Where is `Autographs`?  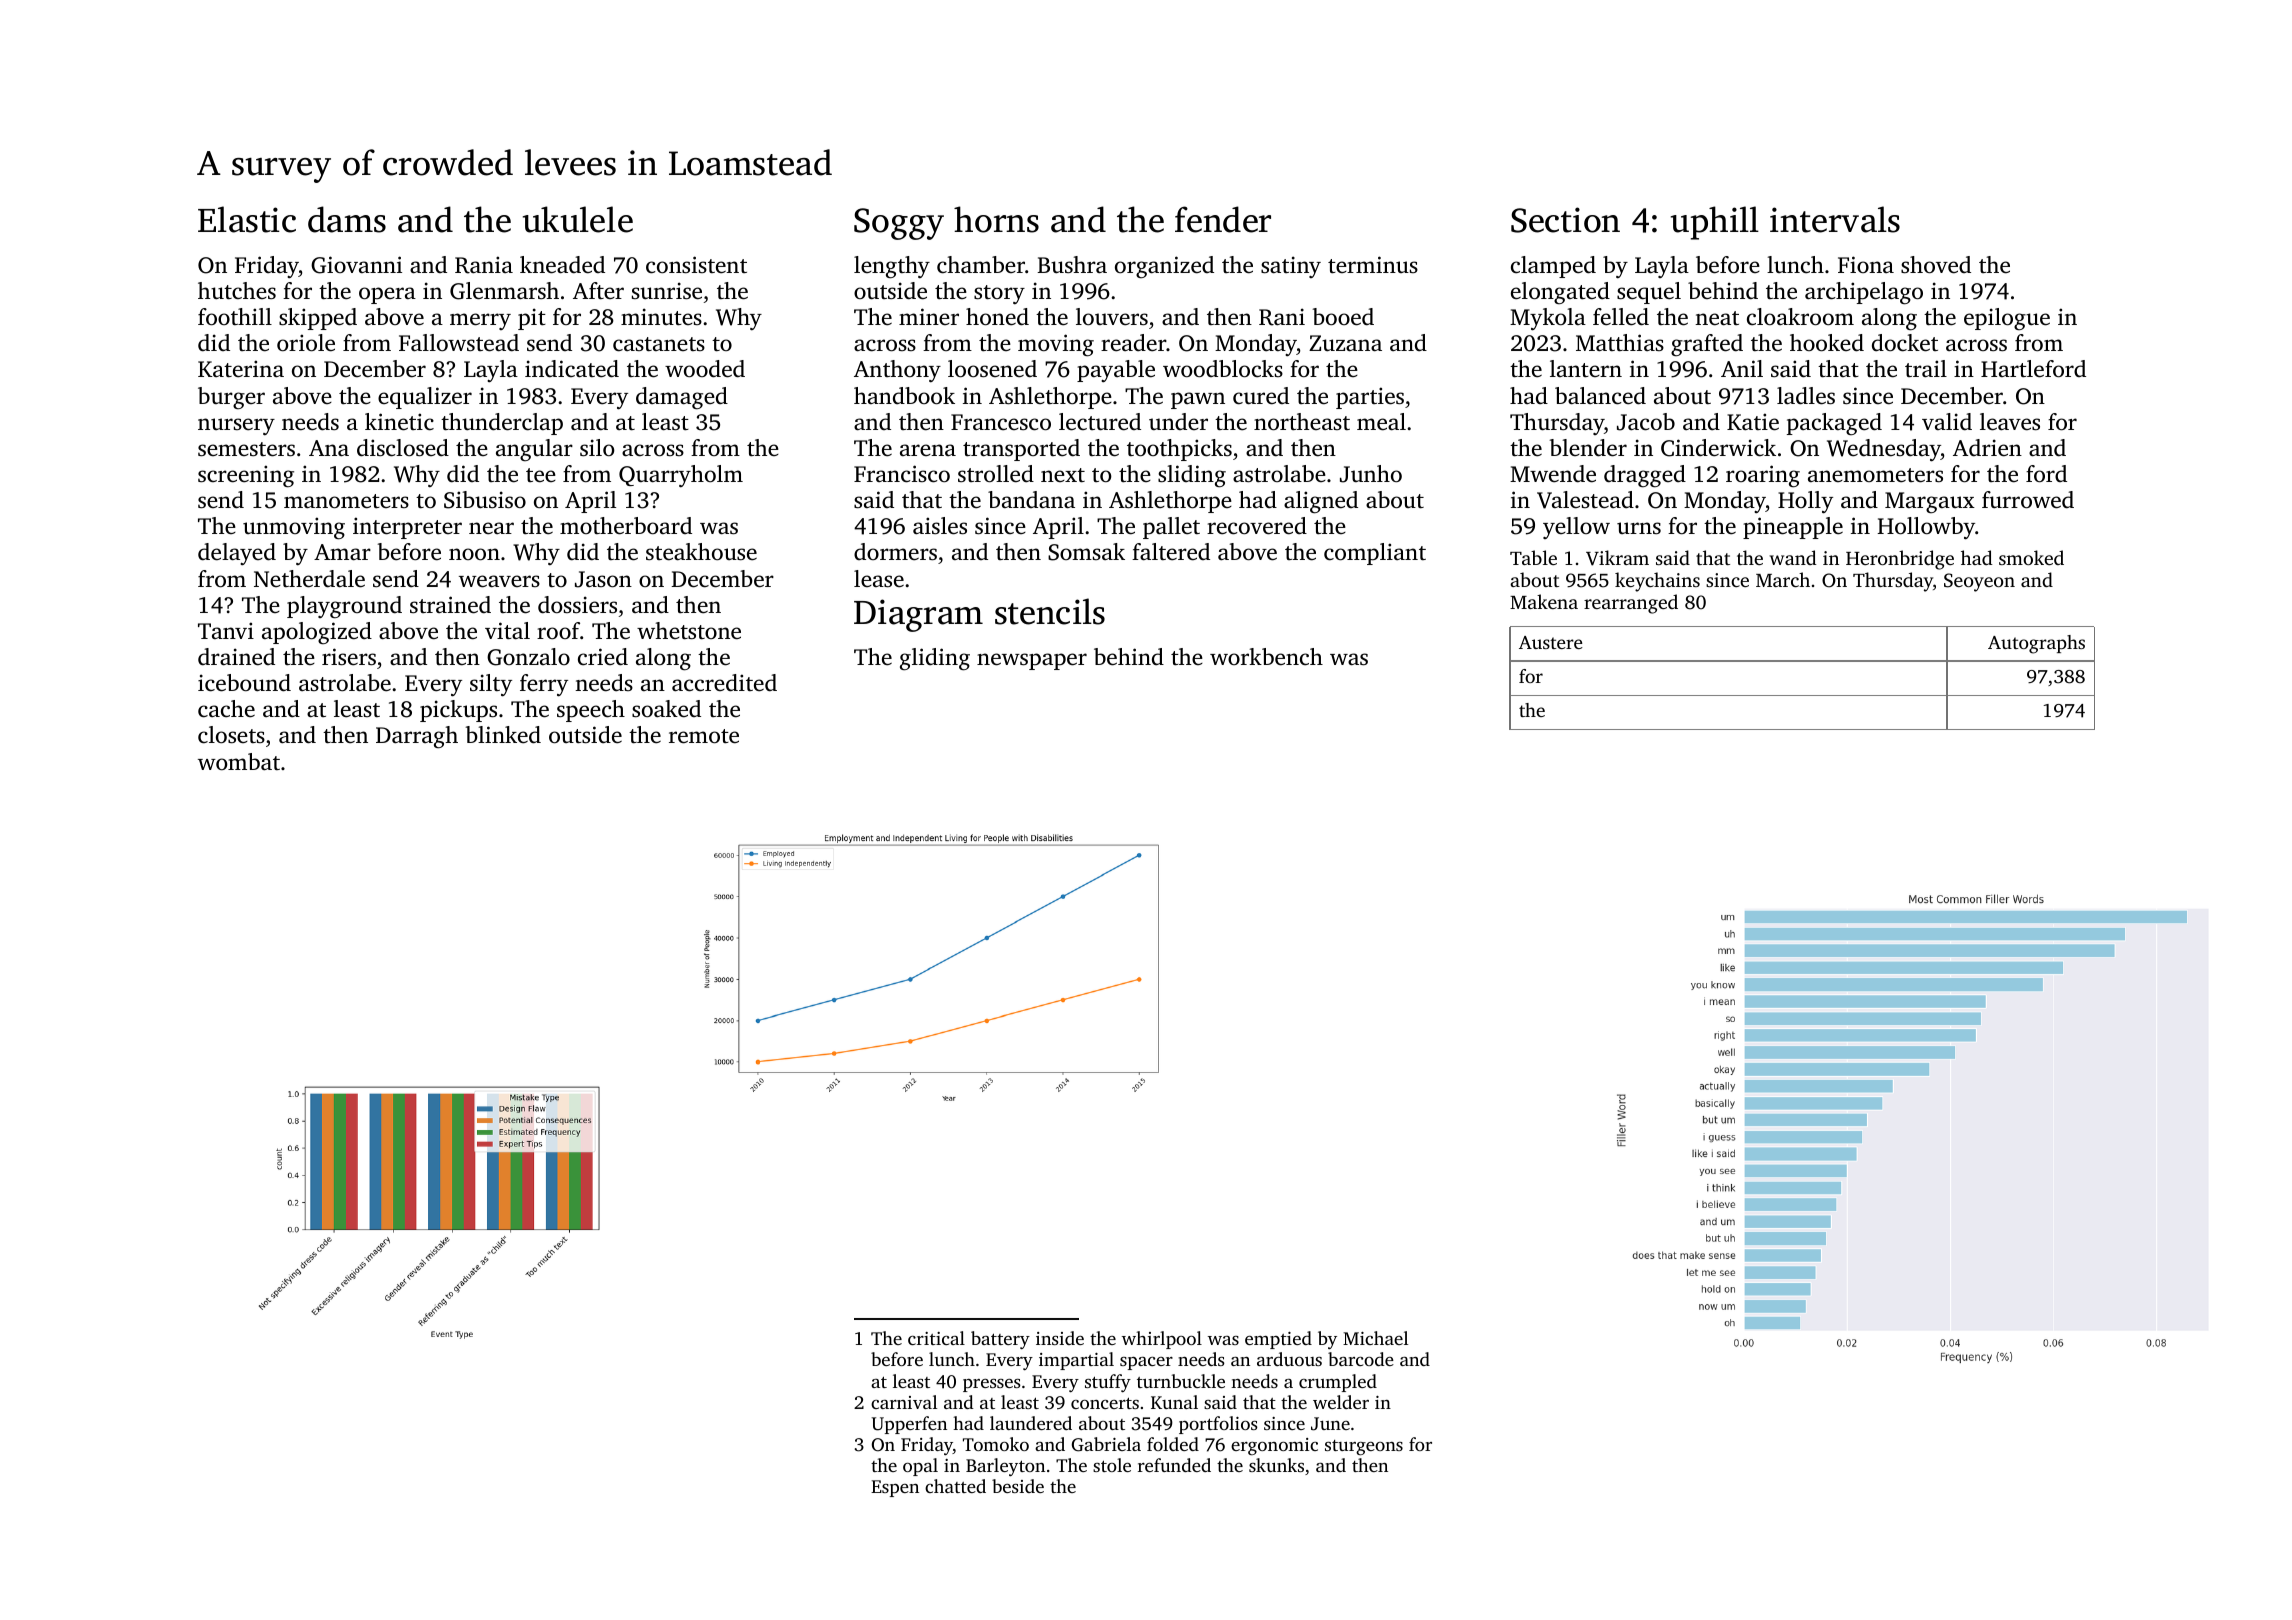 Autographs is located at coordinates (2036, 644).
